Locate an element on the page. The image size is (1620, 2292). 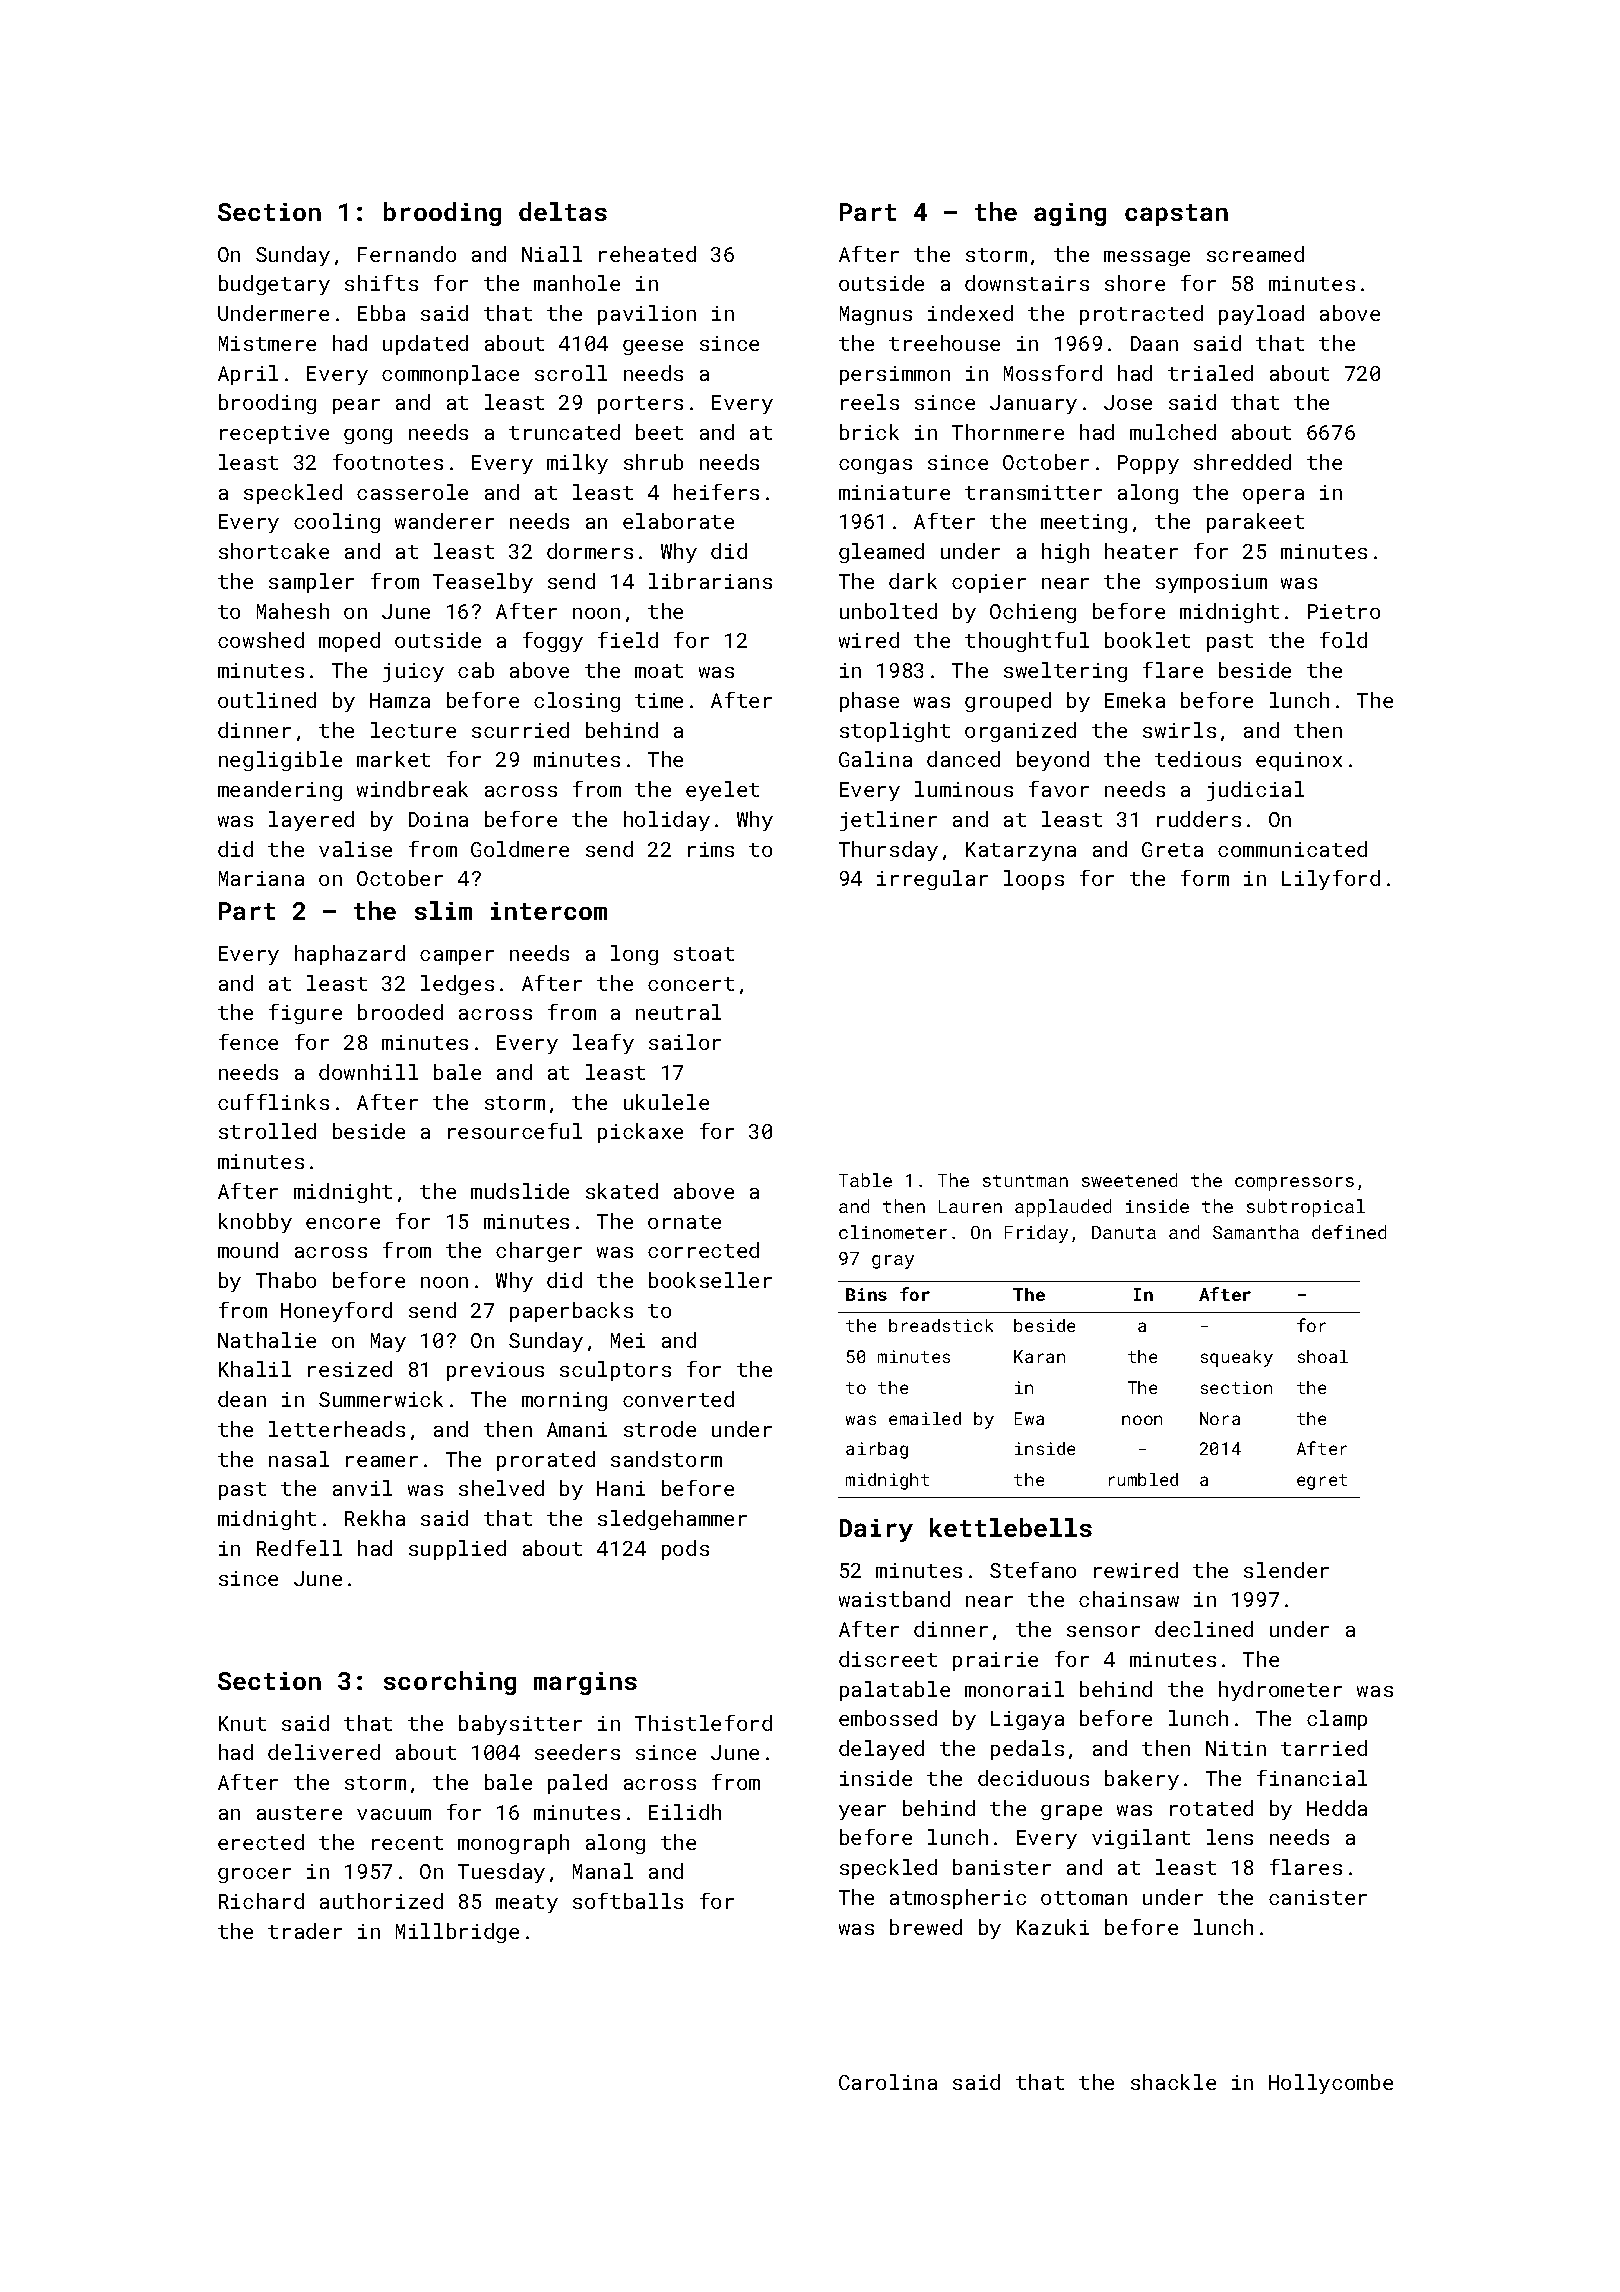
screamed is located at coordinates (1255, 254).
